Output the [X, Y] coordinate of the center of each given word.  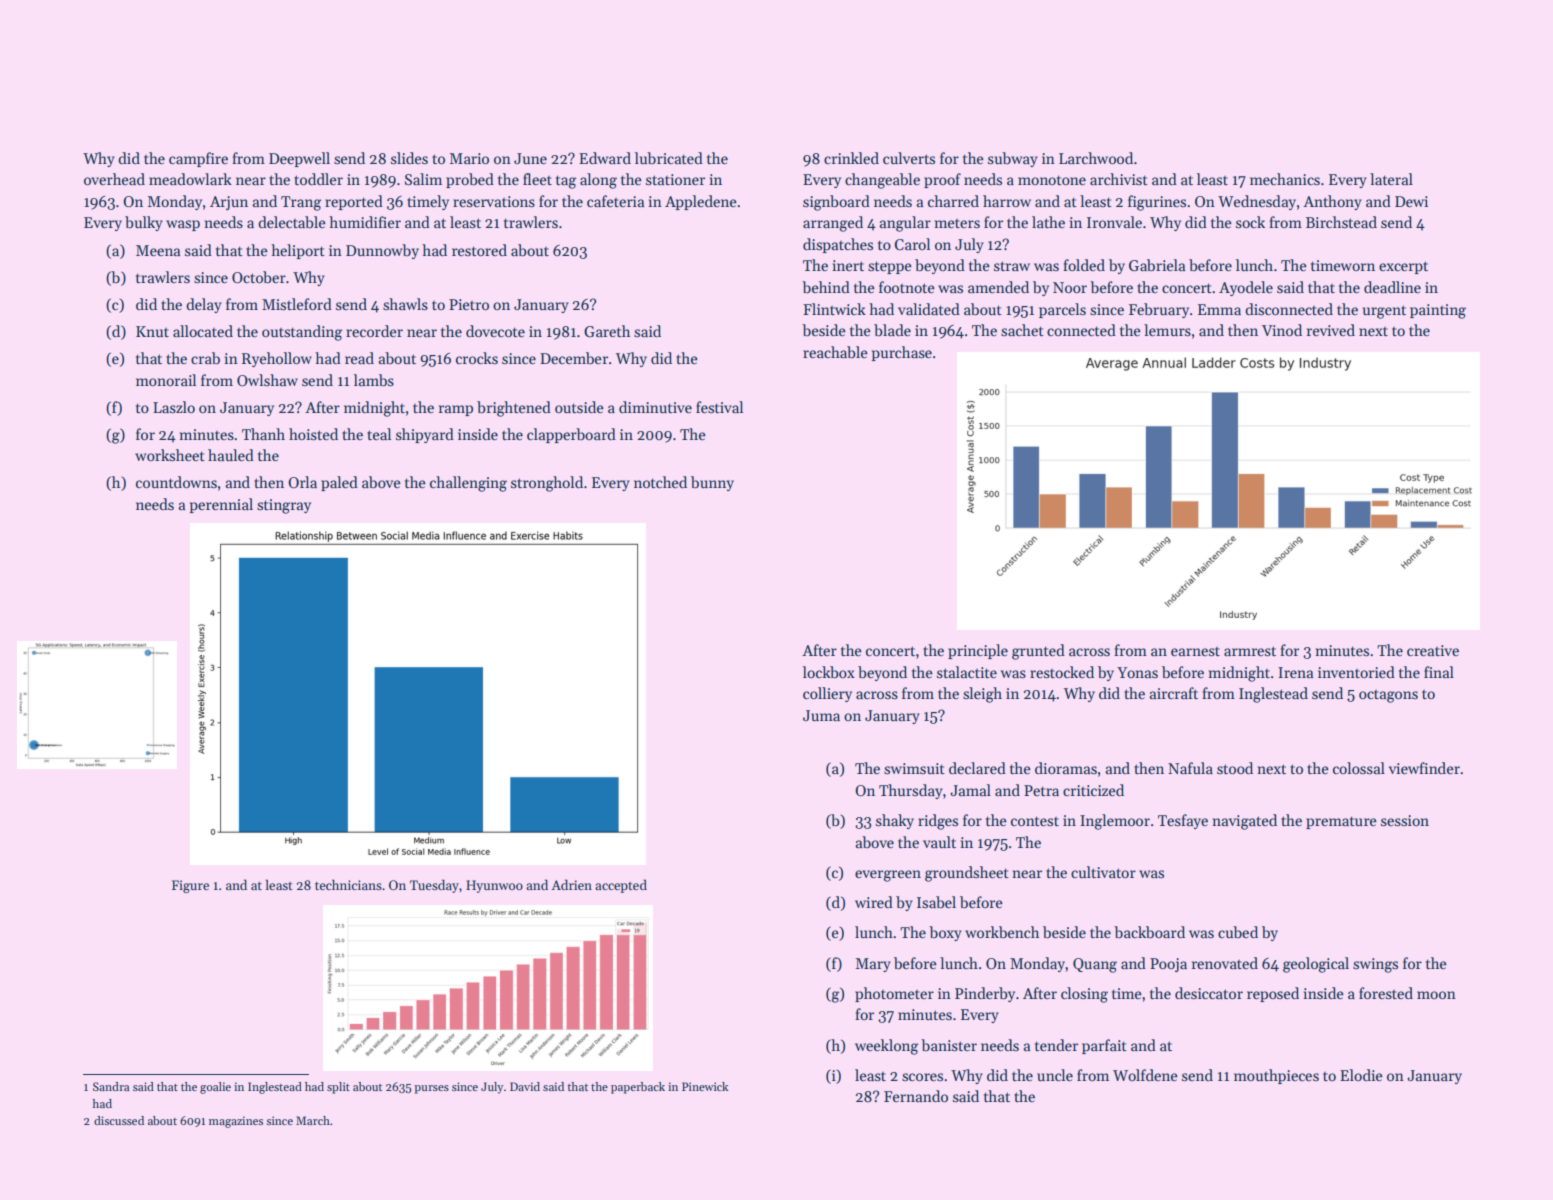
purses [431, 1089]
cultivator [1103, 872]
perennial [221, 505]
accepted [621, 886]
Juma [821, 715]
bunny [712, 483]
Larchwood [1096, 158]
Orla [302, 482]
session [1405, 820]
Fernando [916, 1096]
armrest [1250, 651]
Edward [605, 158]
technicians [348, 884]
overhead [114, 179]
